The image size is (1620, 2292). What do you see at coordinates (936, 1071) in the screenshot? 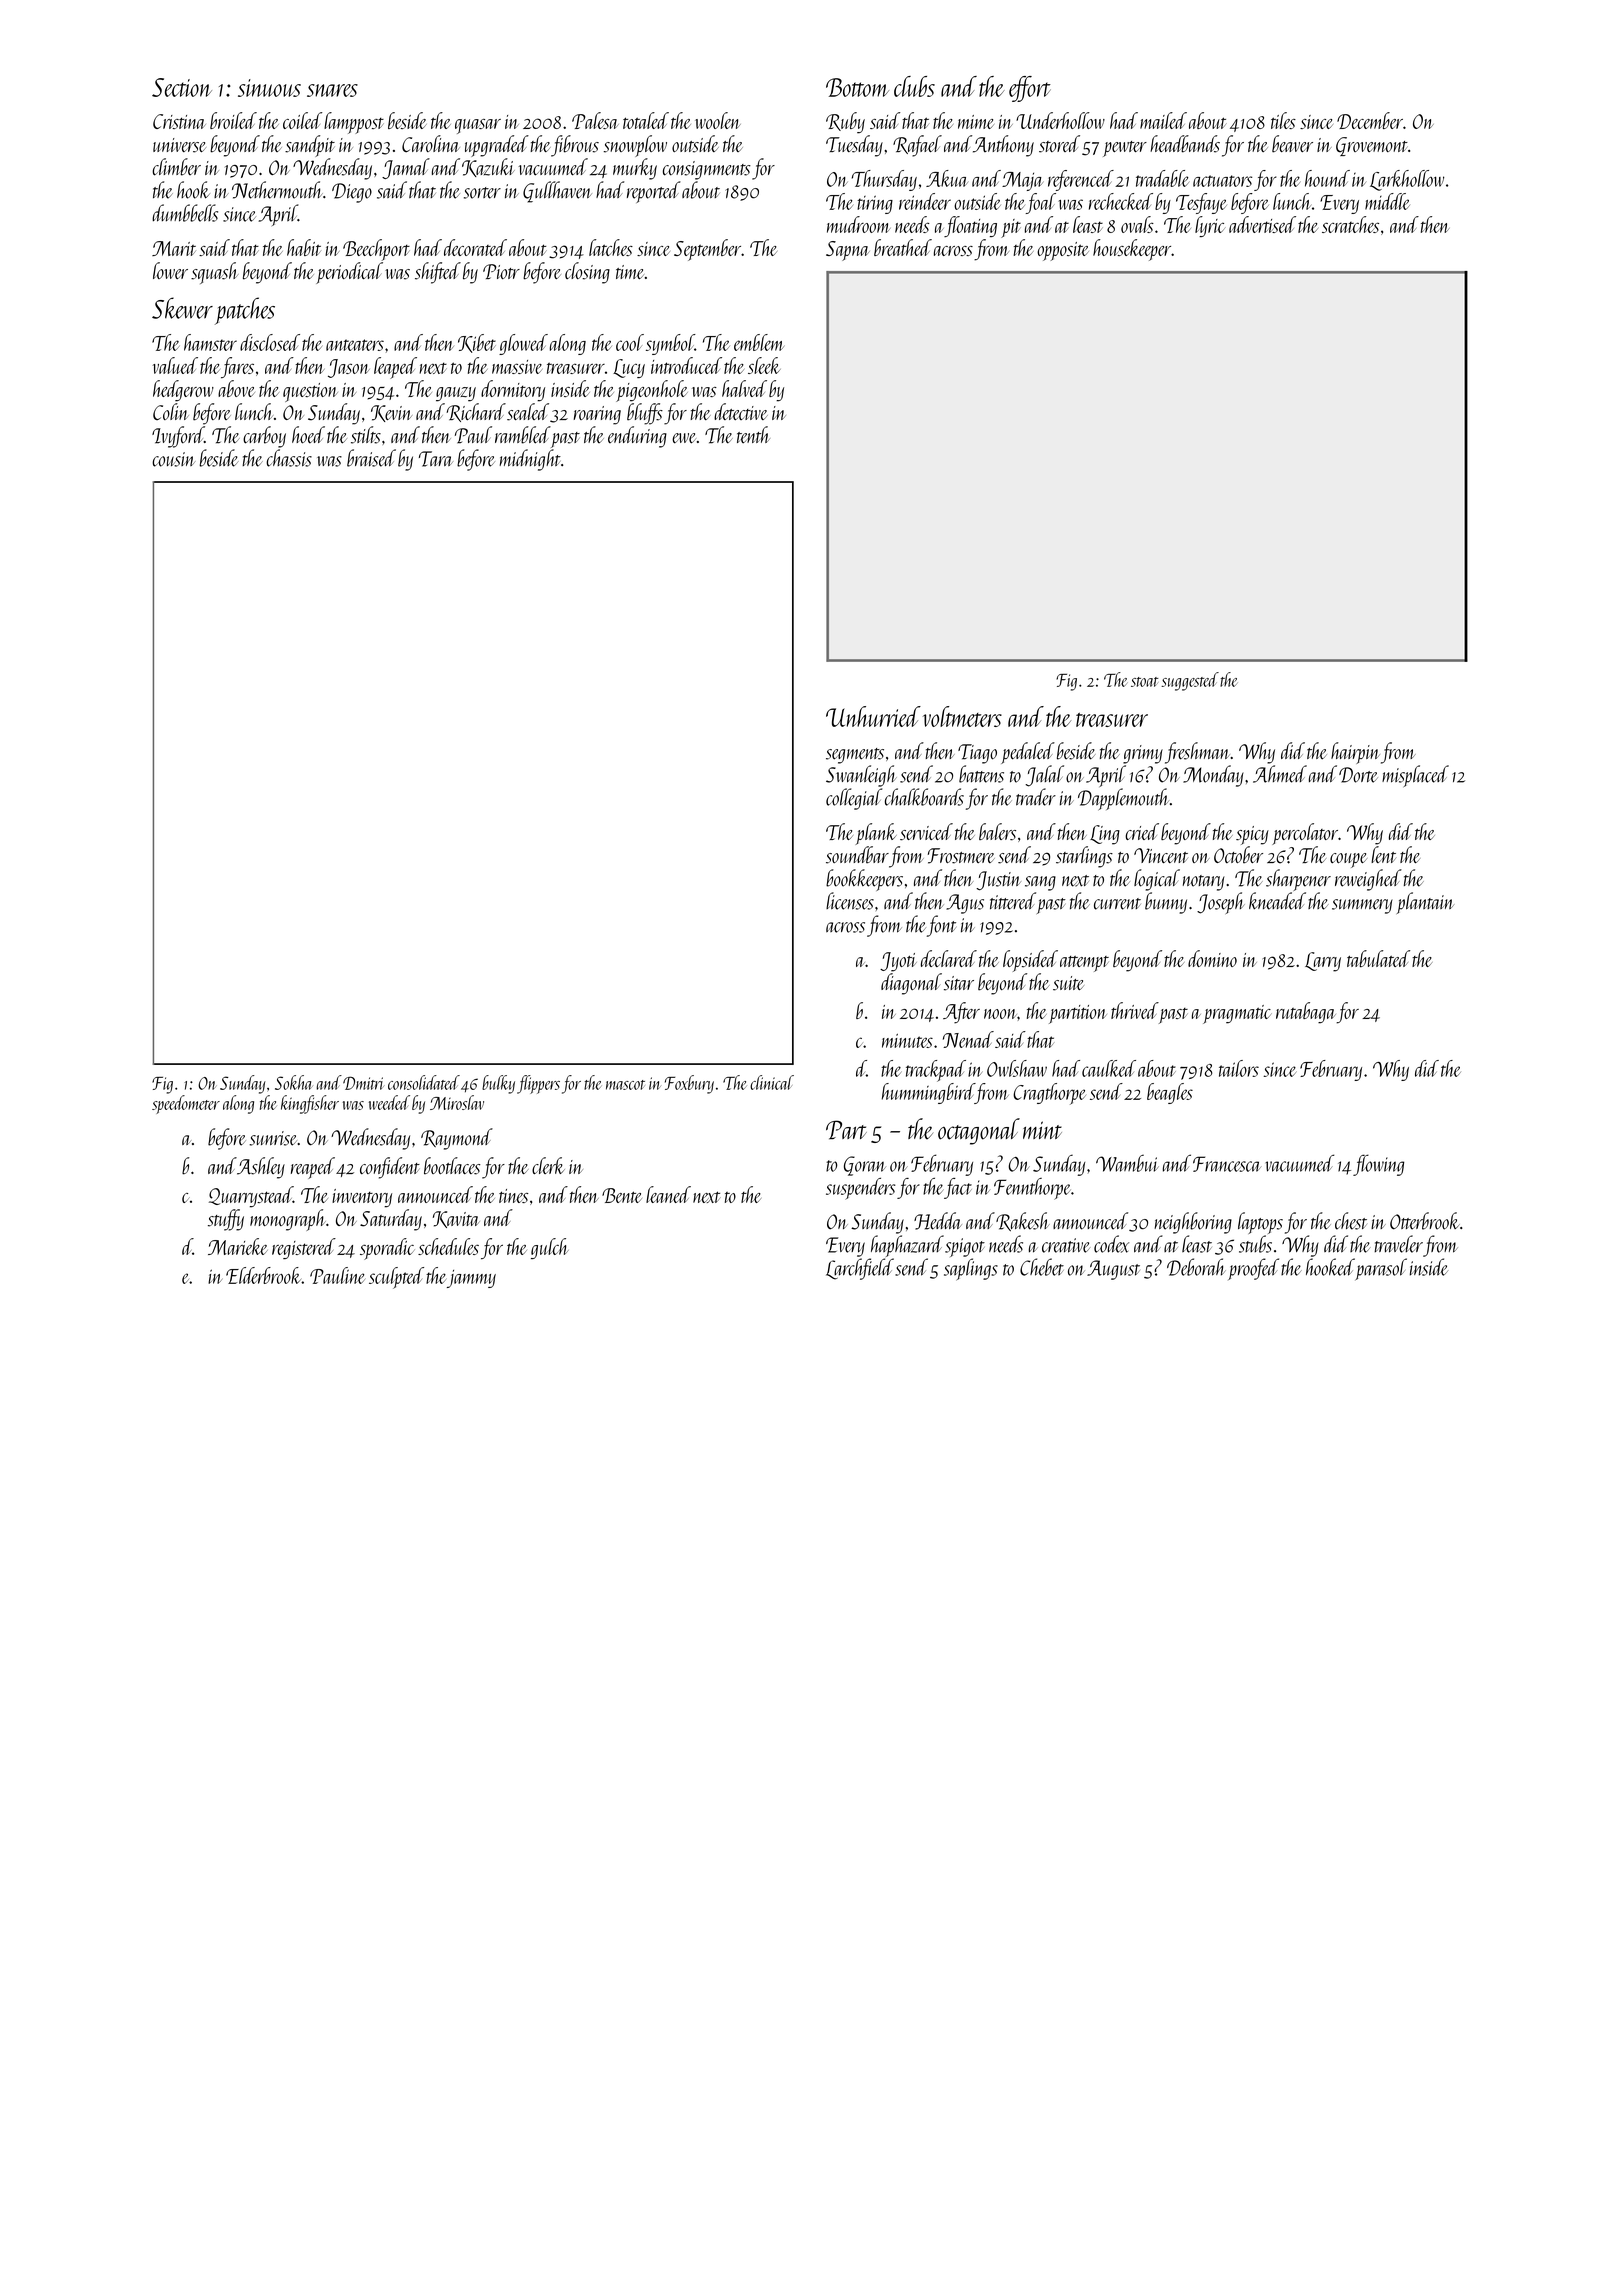
I see `trackpad` at bounding box center [936, 1071].
